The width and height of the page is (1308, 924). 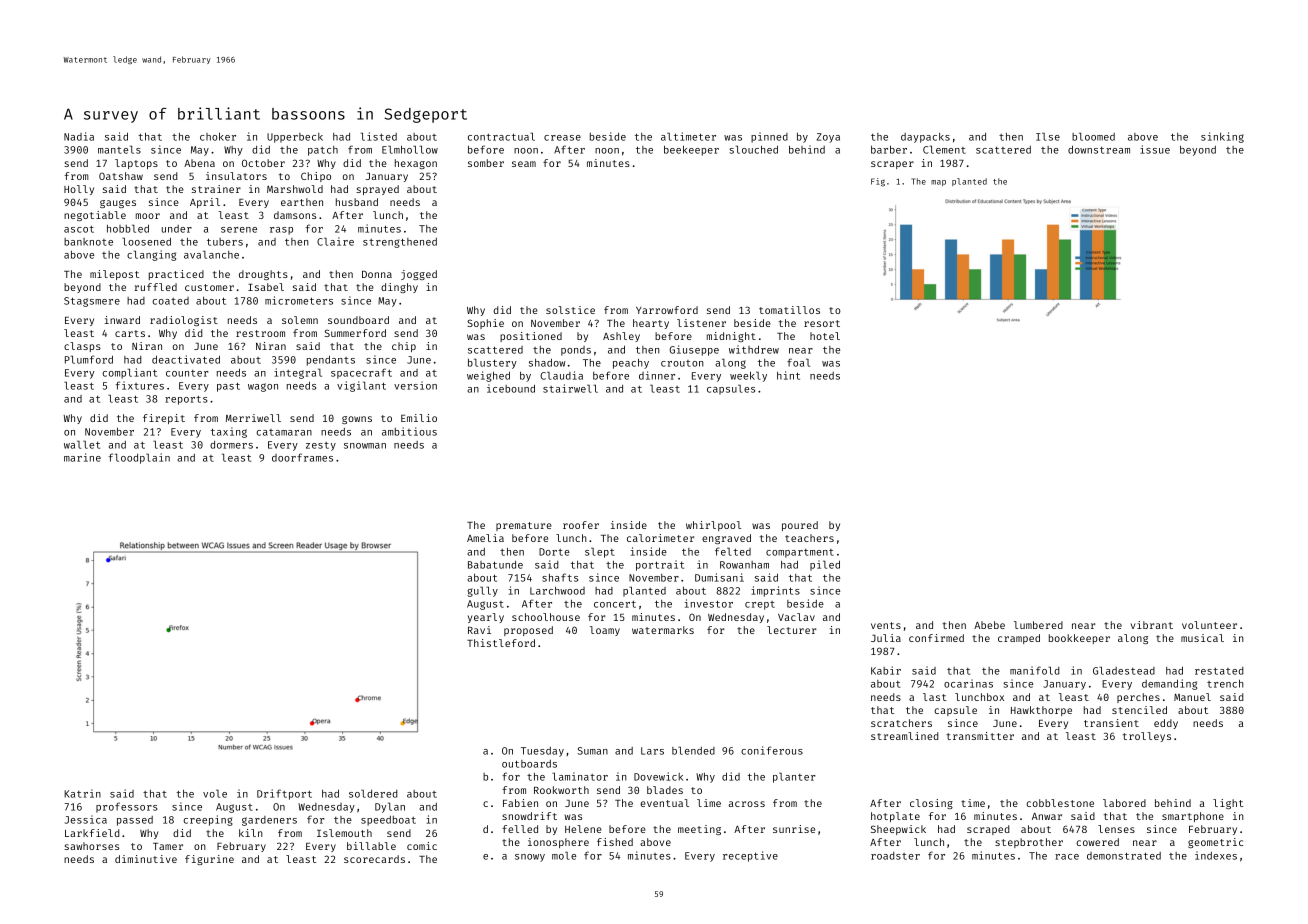 I want to click on scorecards, so click(x=374, y=859).
